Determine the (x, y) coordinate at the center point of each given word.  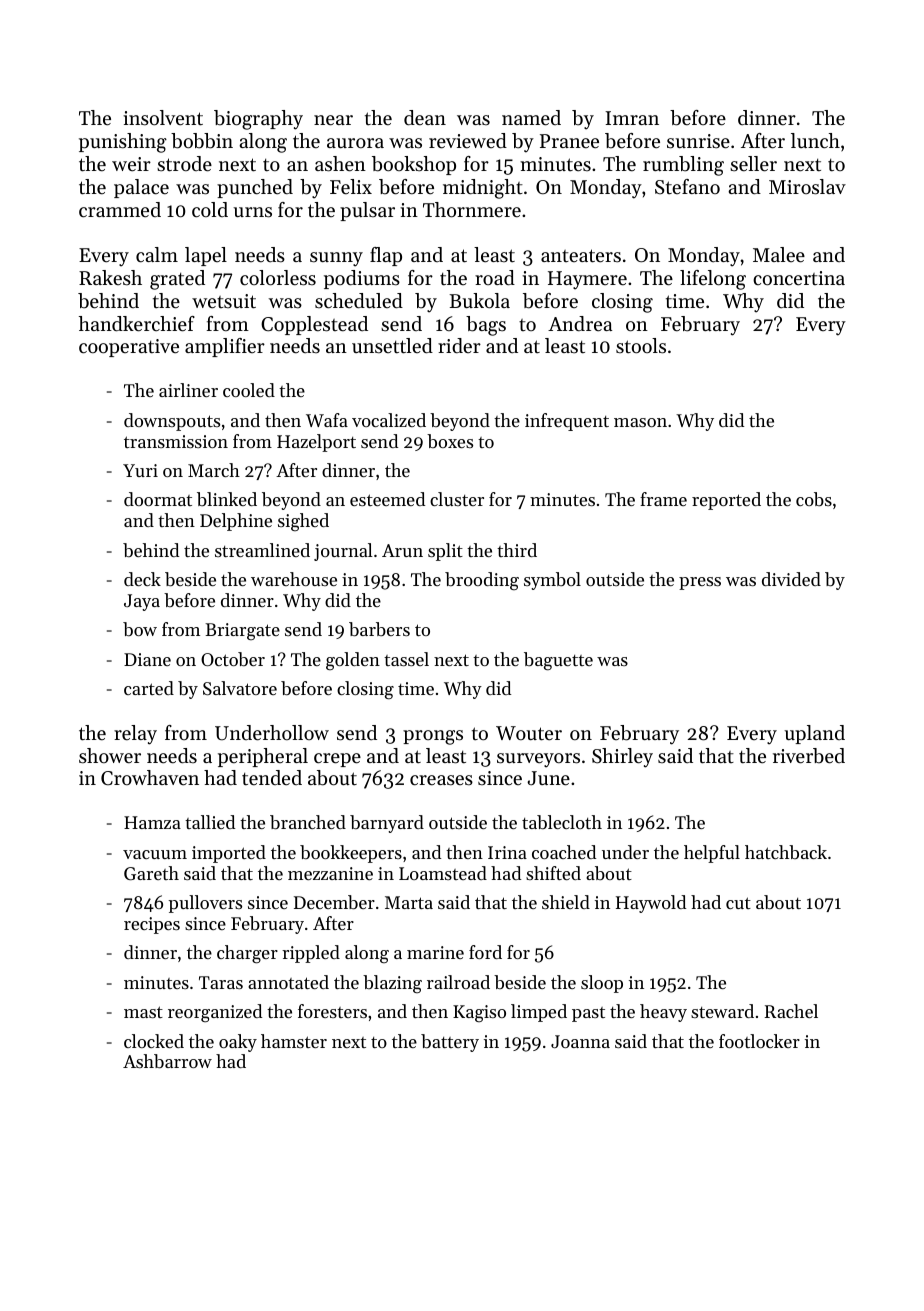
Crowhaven (150, 778)
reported (726, 501)
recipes (152, 925)
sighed (303, 522)
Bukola (479, 300)
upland (814, 734)
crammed (120, 210)
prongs (433, 737)
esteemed (387, 499)
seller (753, 164)
